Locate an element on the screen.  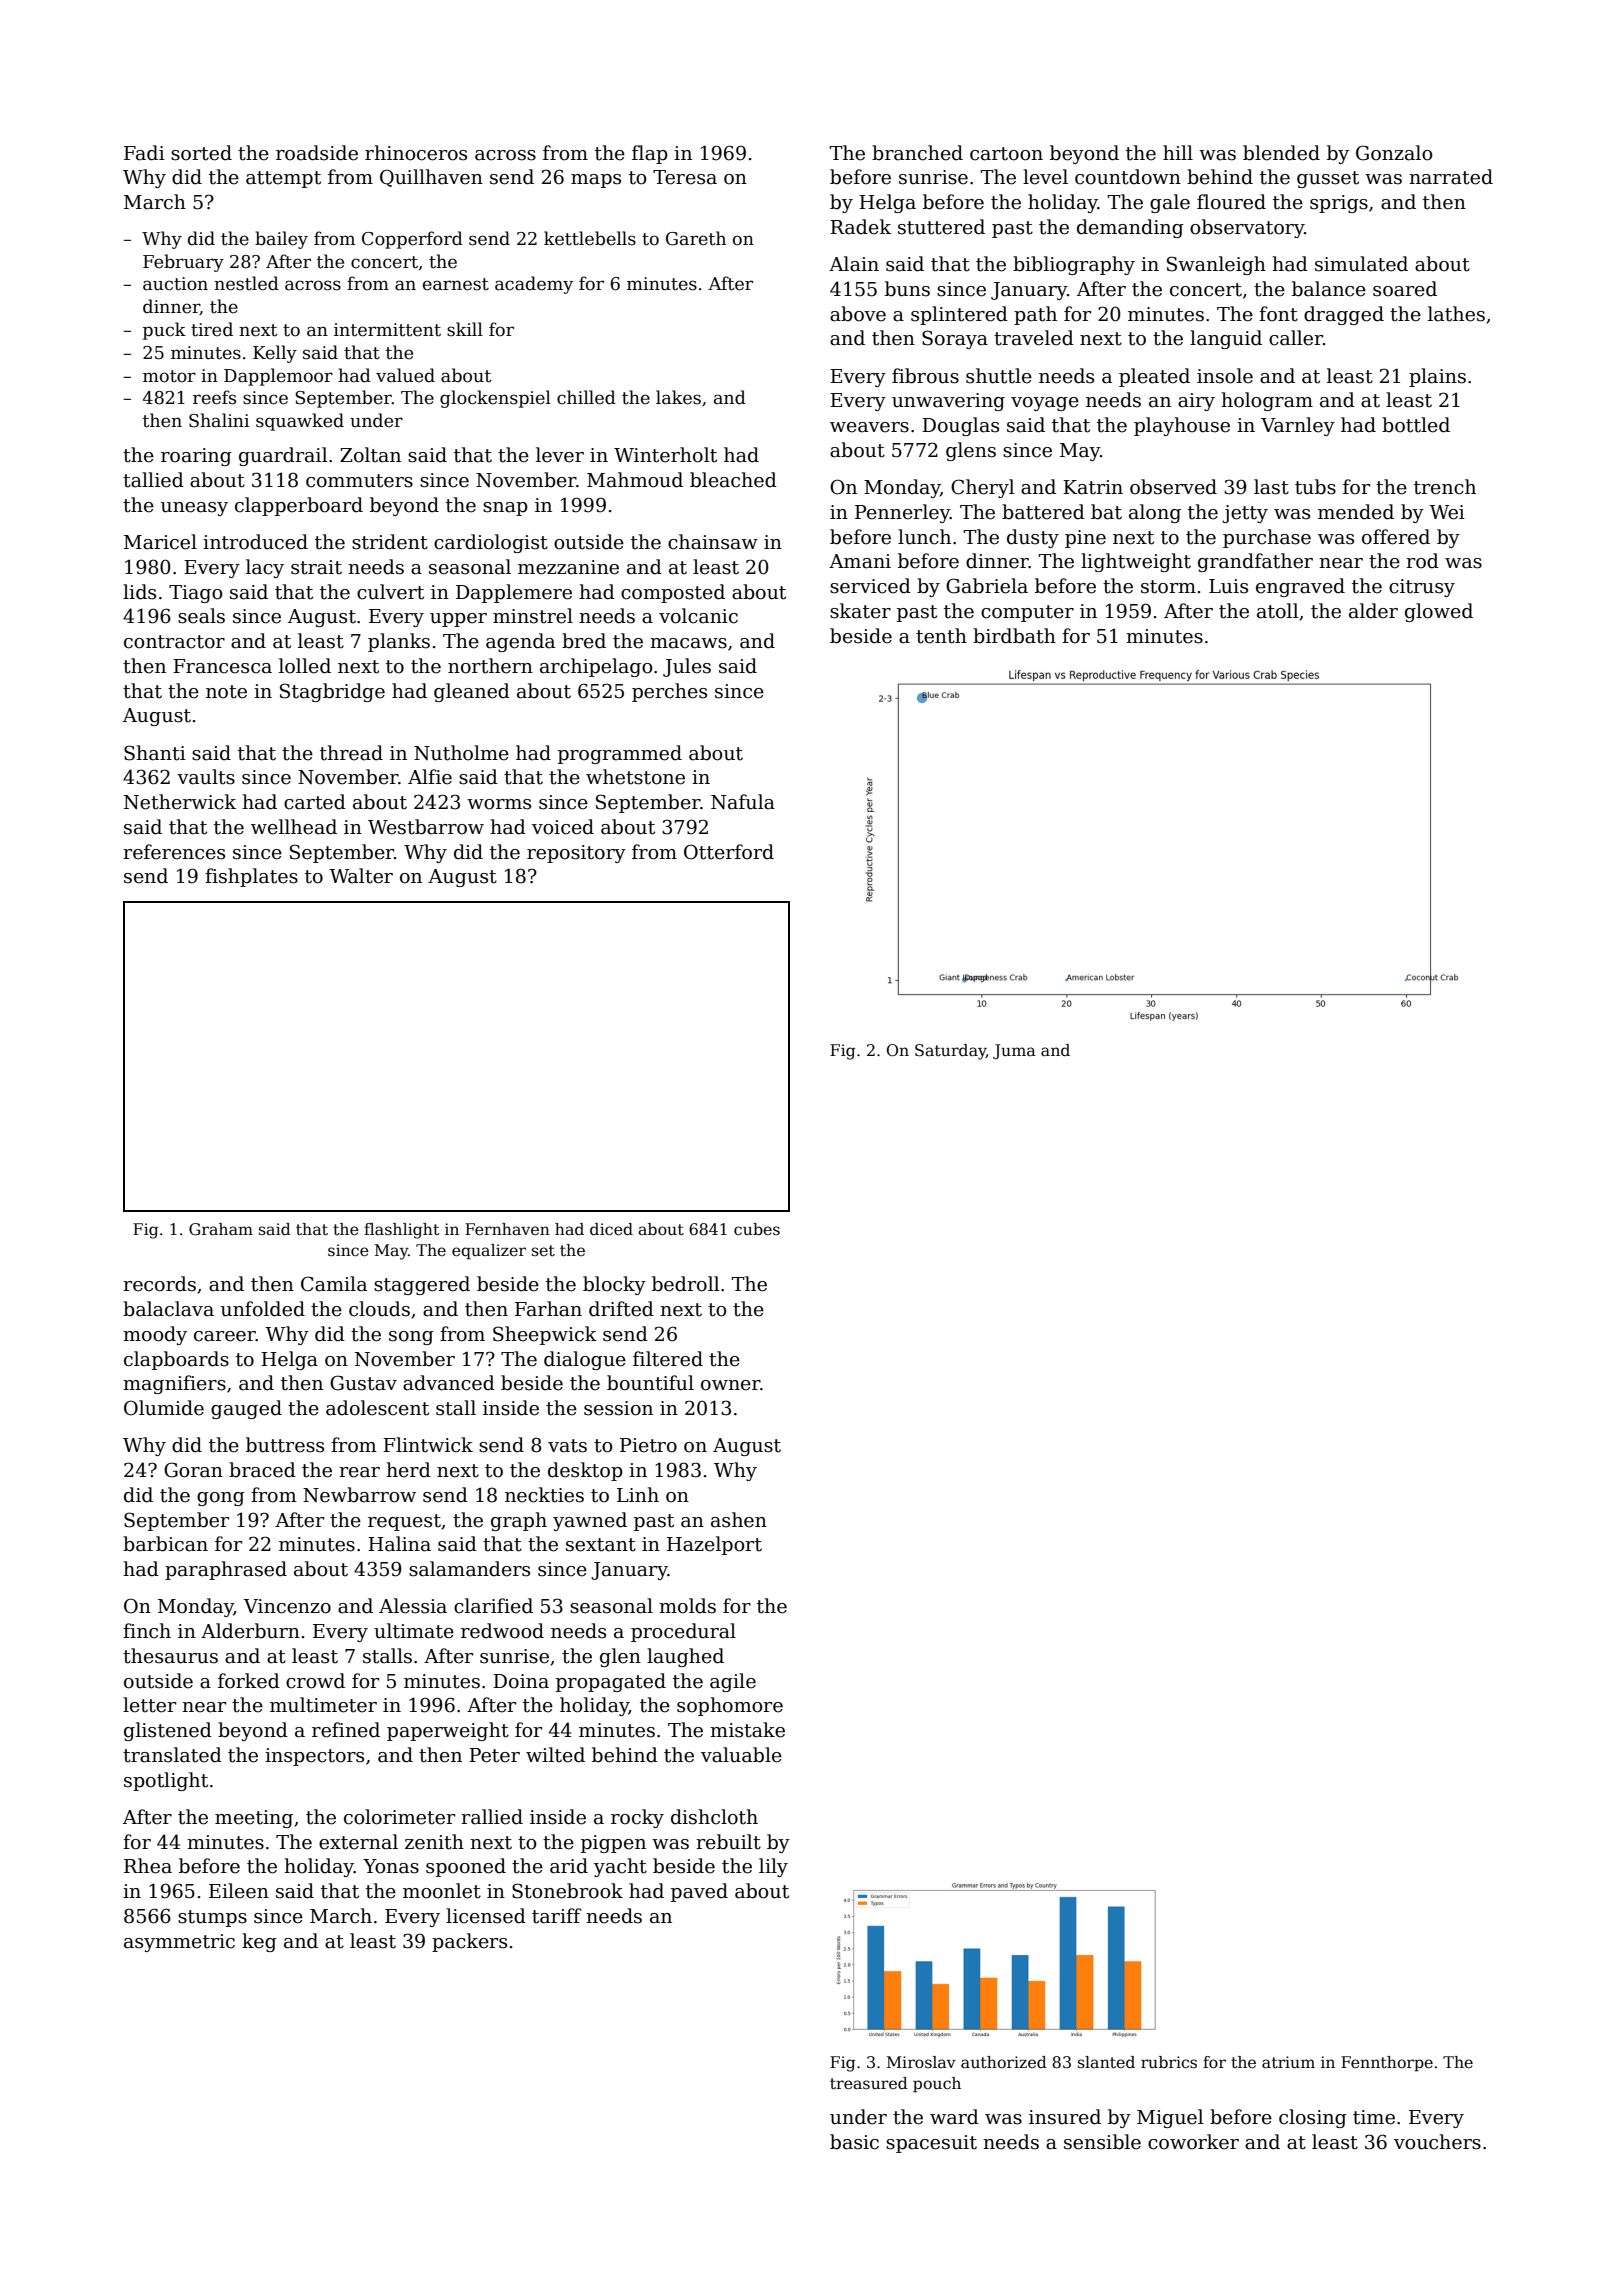
lids is located at coordinates (139, 592).
